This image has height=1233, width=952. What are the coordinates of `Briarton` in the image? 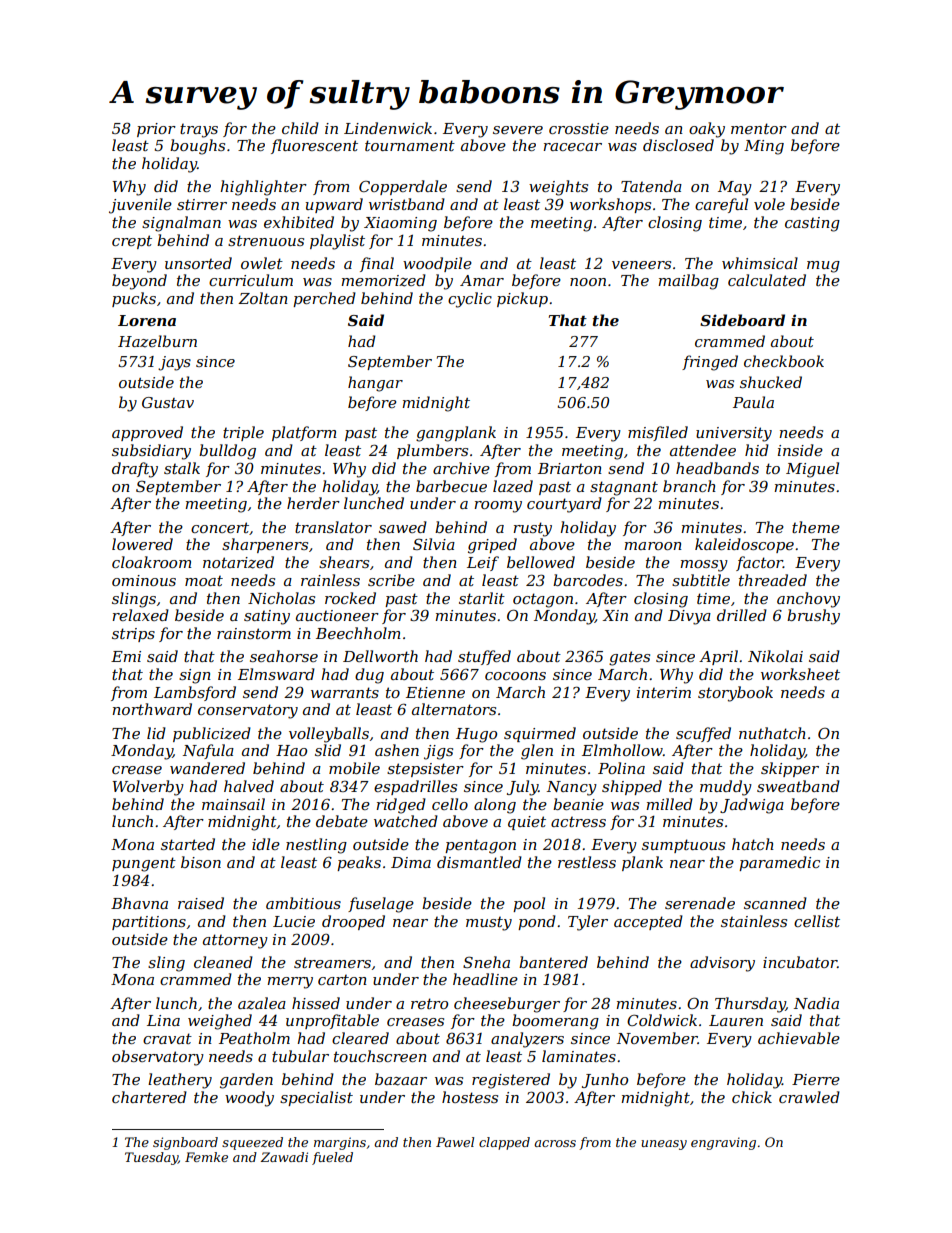 It's located at (570, 468).
